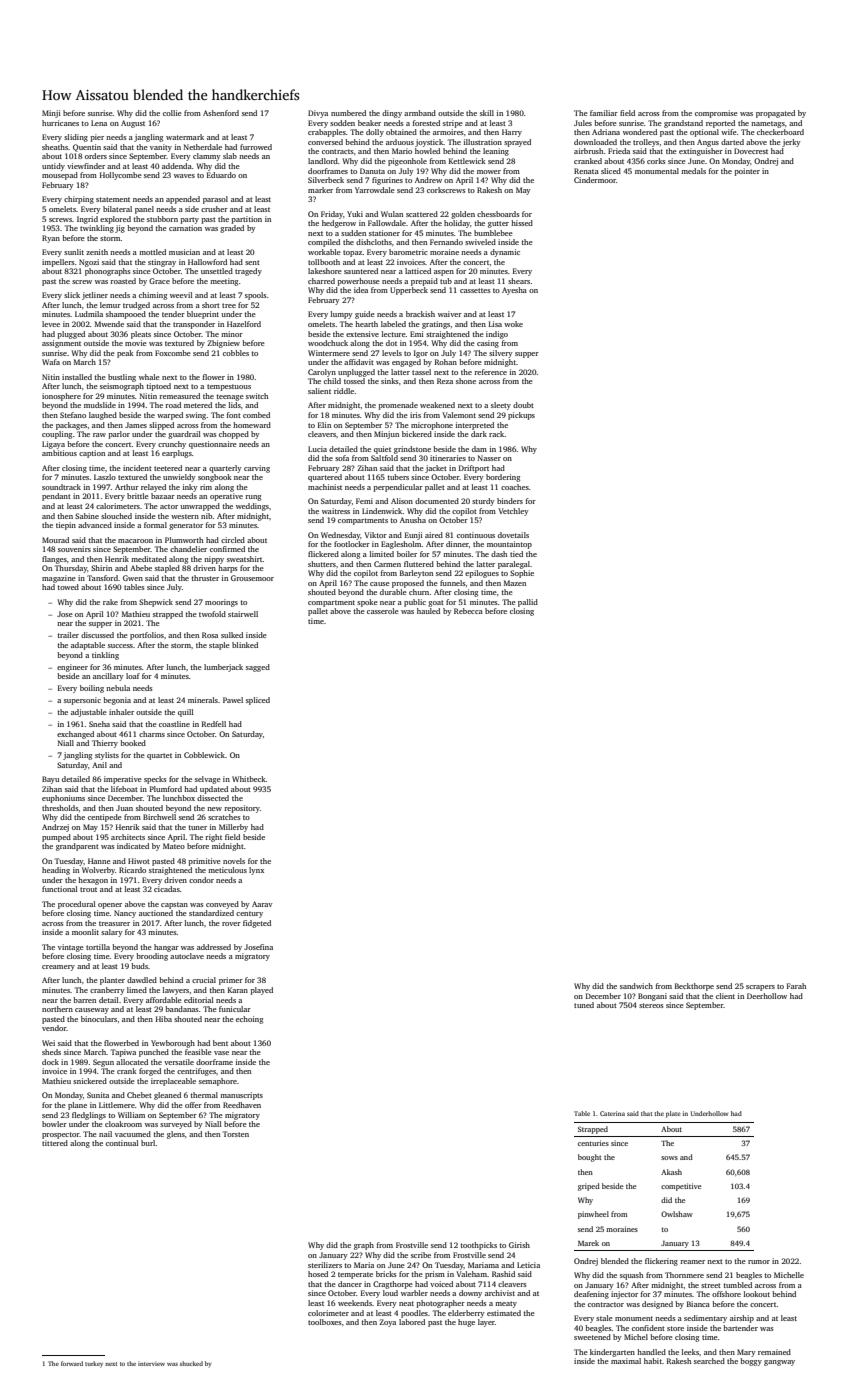 The image size is (849, 1400). Describe the element at coordinates (584, 1005) in the screenshot. I see `tuned` at that location.
